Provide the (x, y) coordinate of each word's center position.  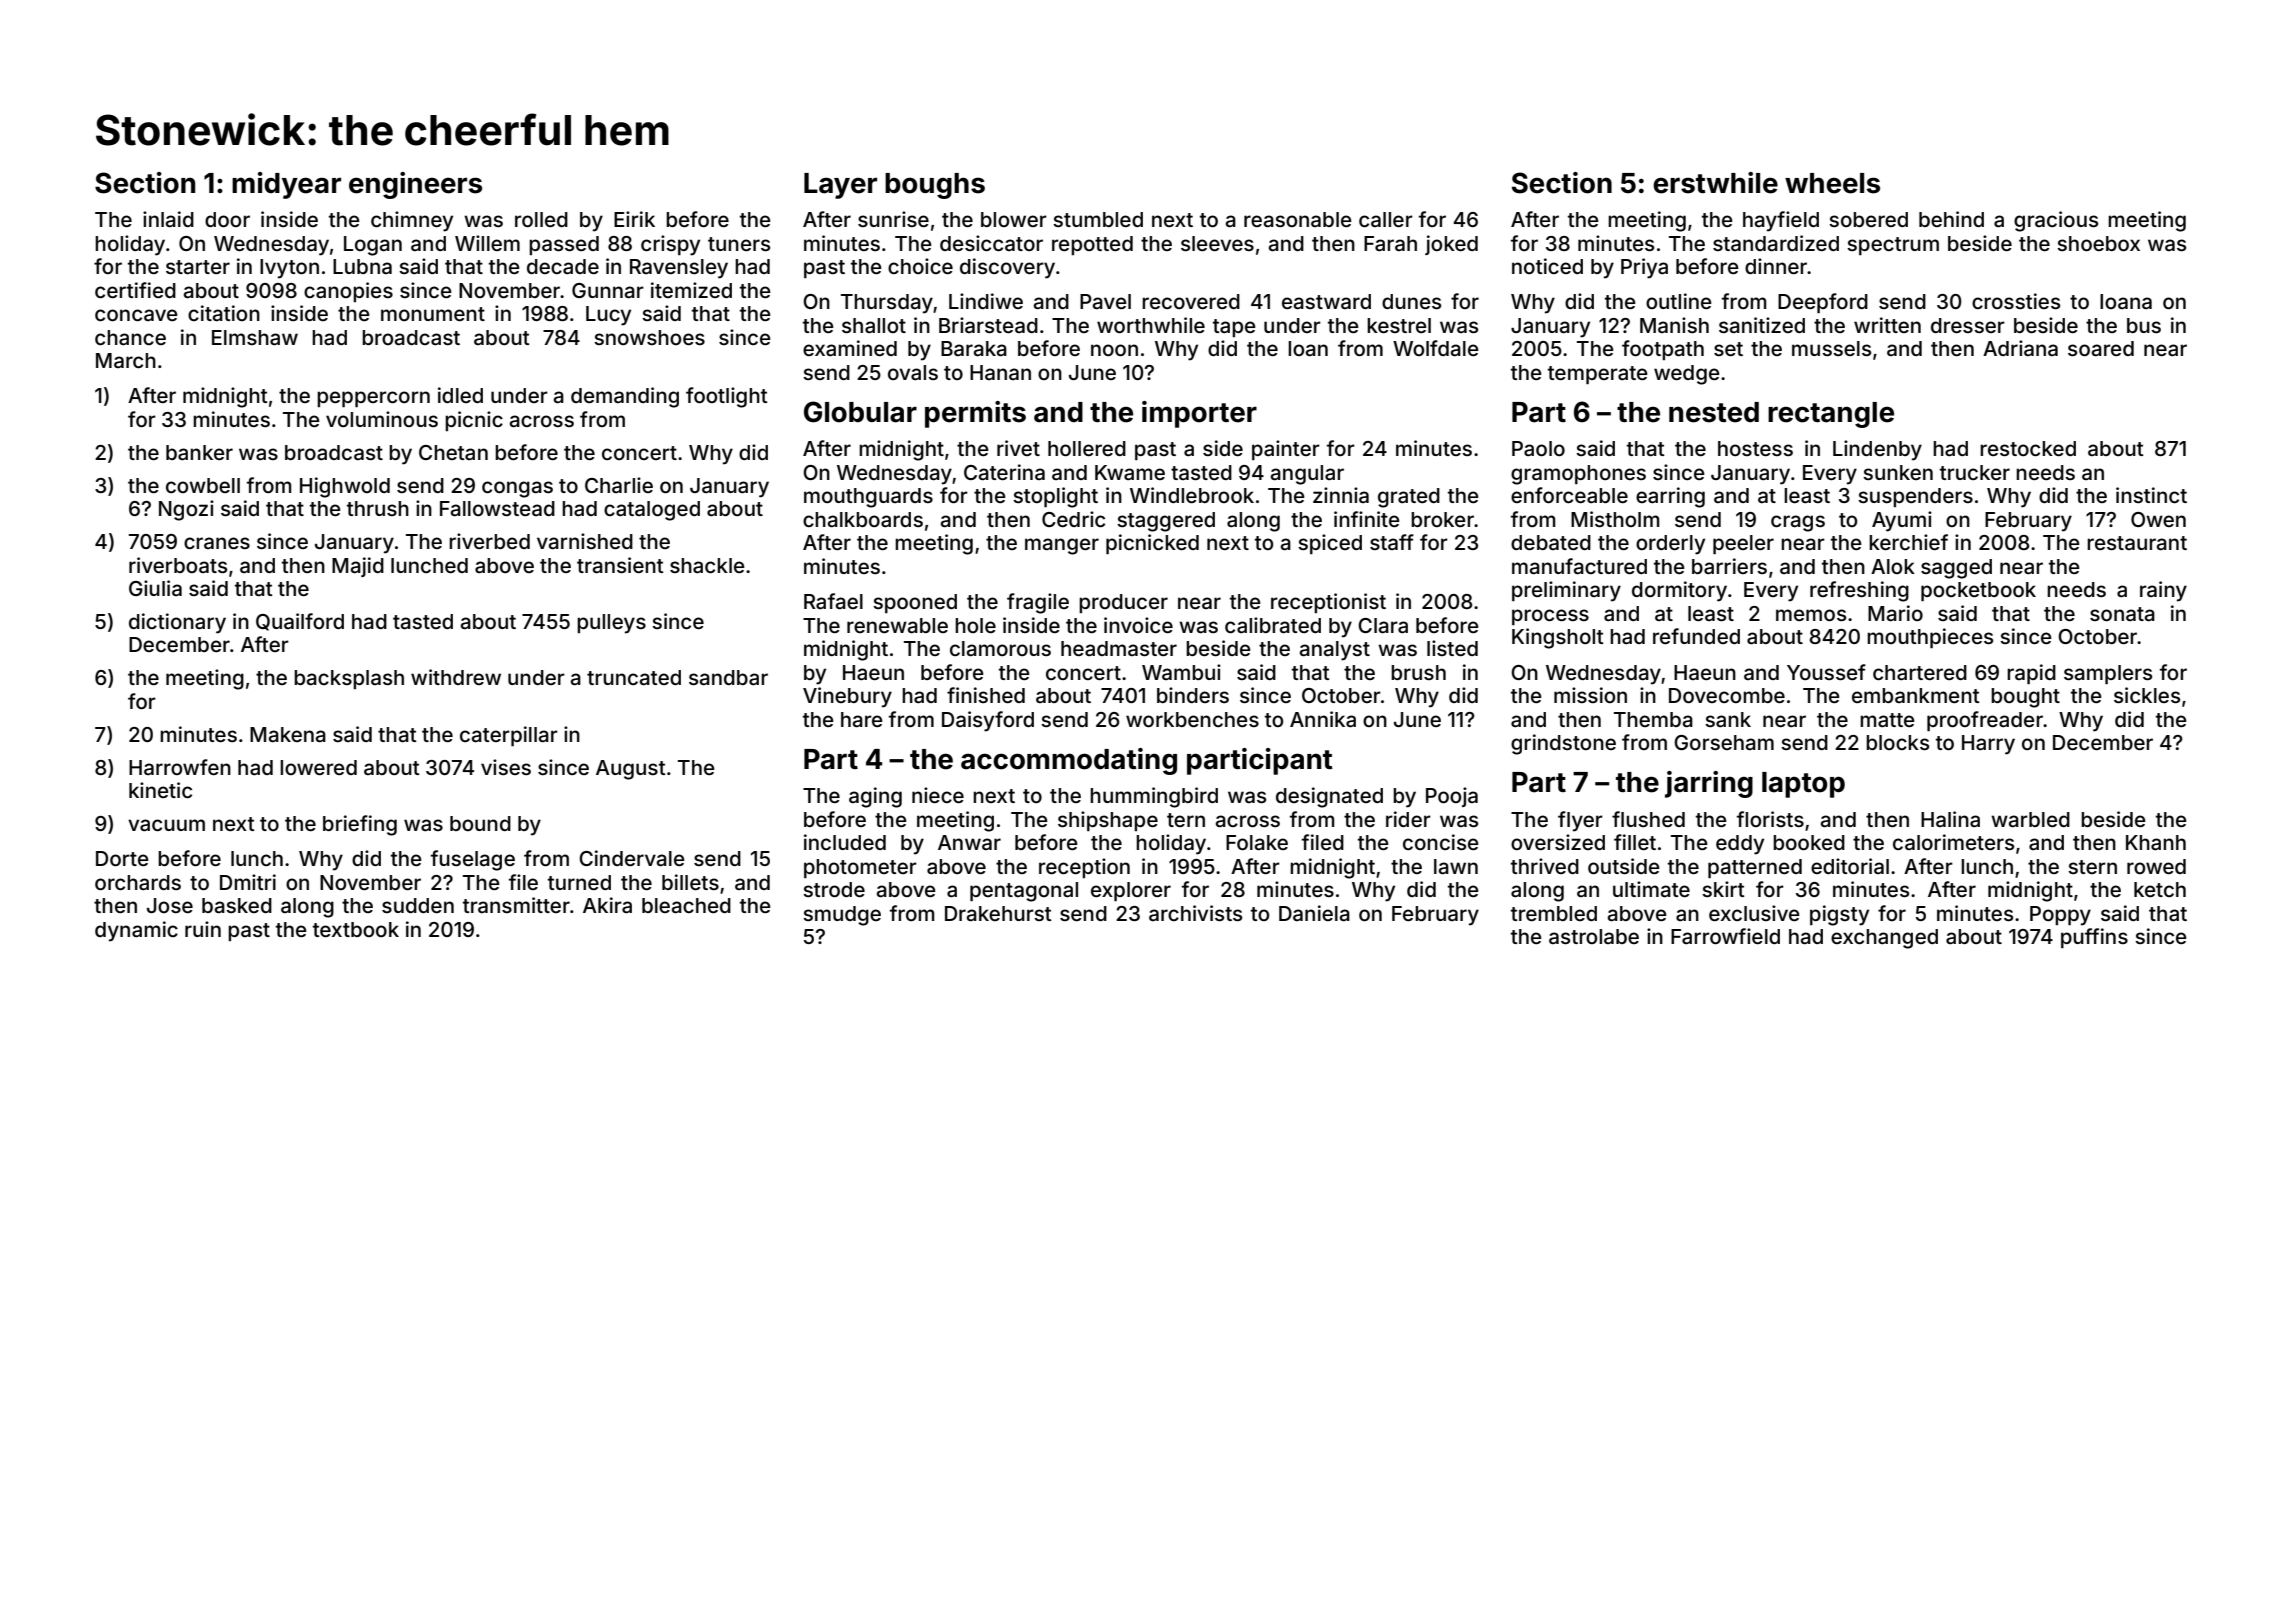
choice (920, 266)
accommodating (1069, 761)
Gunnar (608, 290)
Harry (1988, 745)
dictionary (177, 623)
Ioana (2126, 301)
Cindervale (632, 858)
